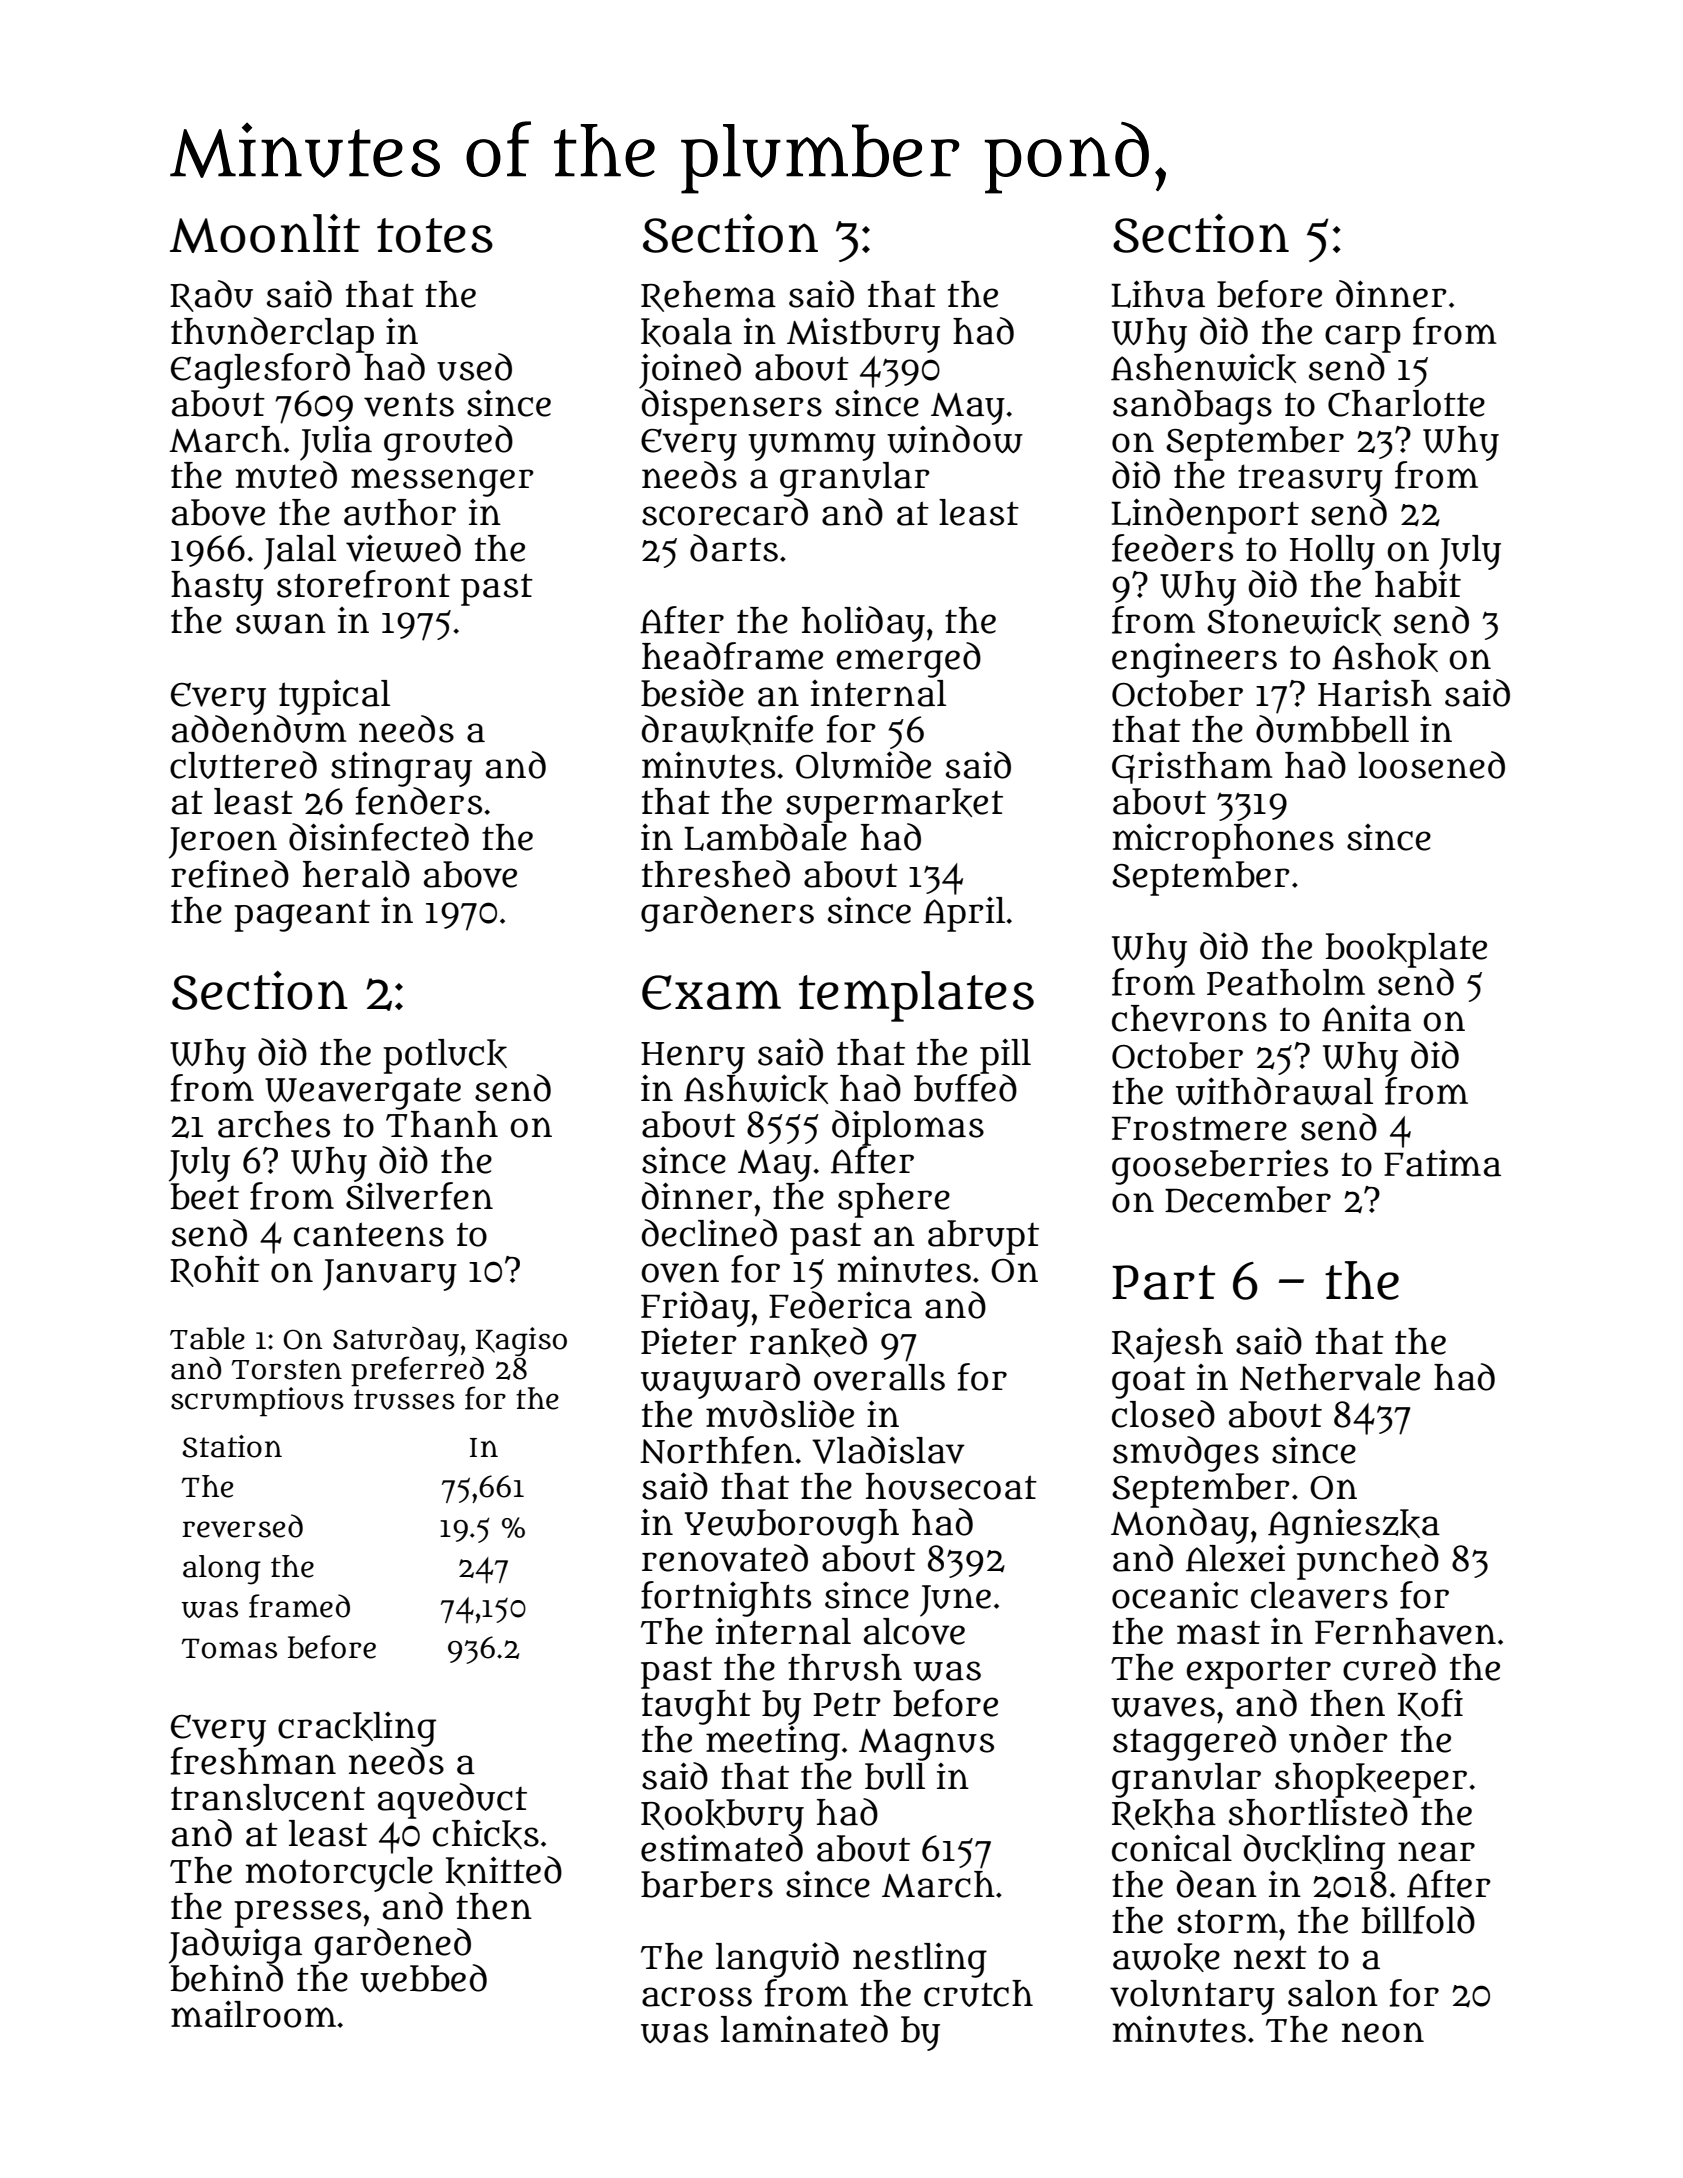 This document has height=2178, width=1683. What do you see at coordinates (863, 624) in the document?
I see `holiday` at bounding box center [863, 624].
